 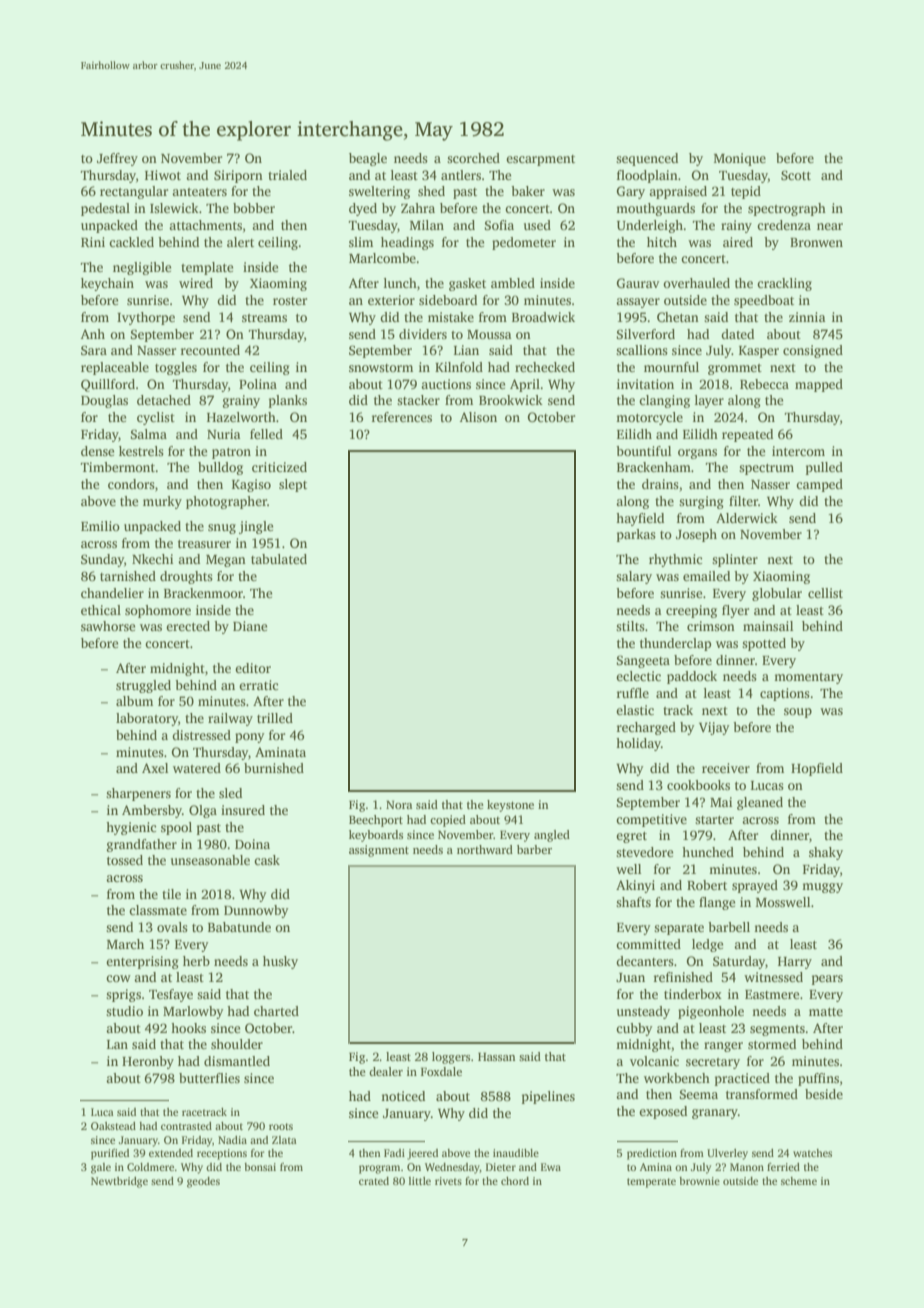 What do you see at coordinates (714, 728) in the screenshot?
I see `Vijay` at bounding box center [714, 728].
